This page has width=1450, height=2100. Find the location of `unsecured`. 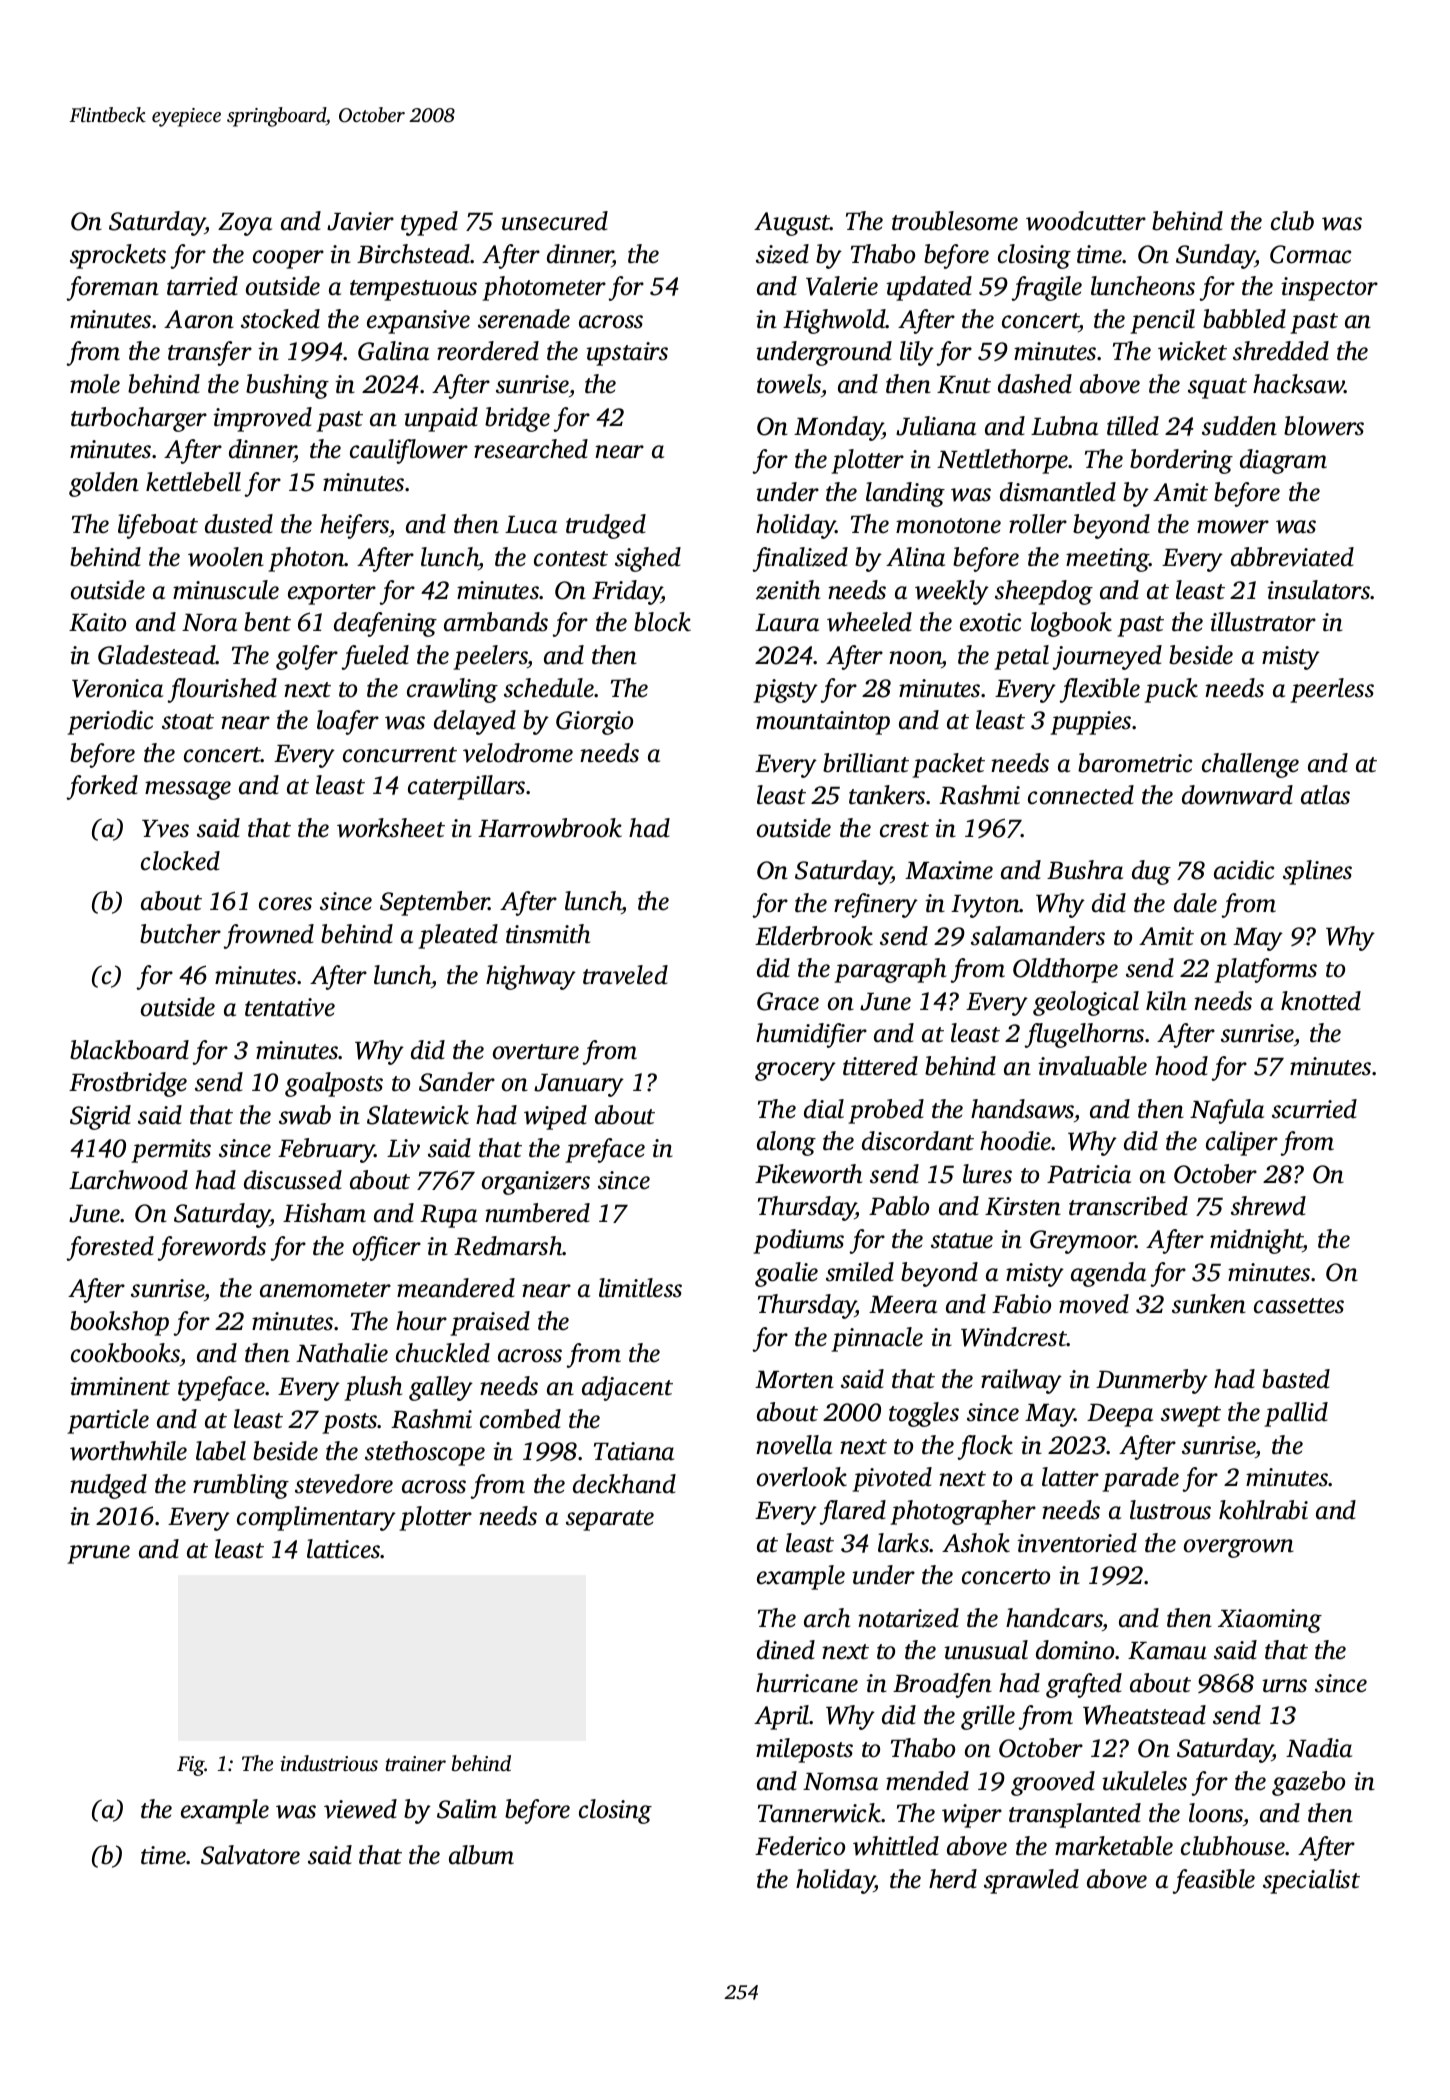

unsecured is located at coordinates (554, 221).
